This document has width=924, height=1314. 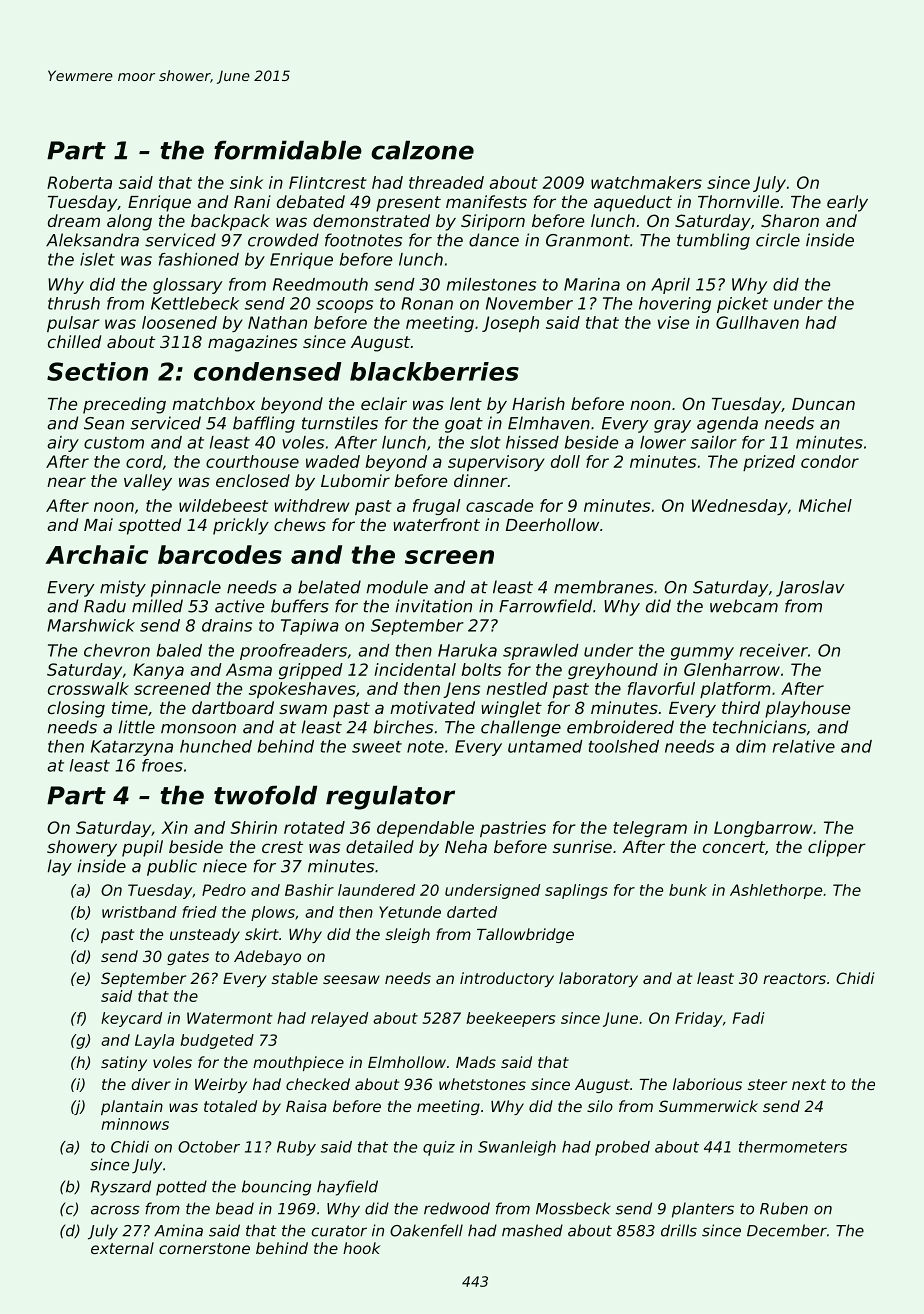 I want to click on external, so click(x=122, y=1248).
